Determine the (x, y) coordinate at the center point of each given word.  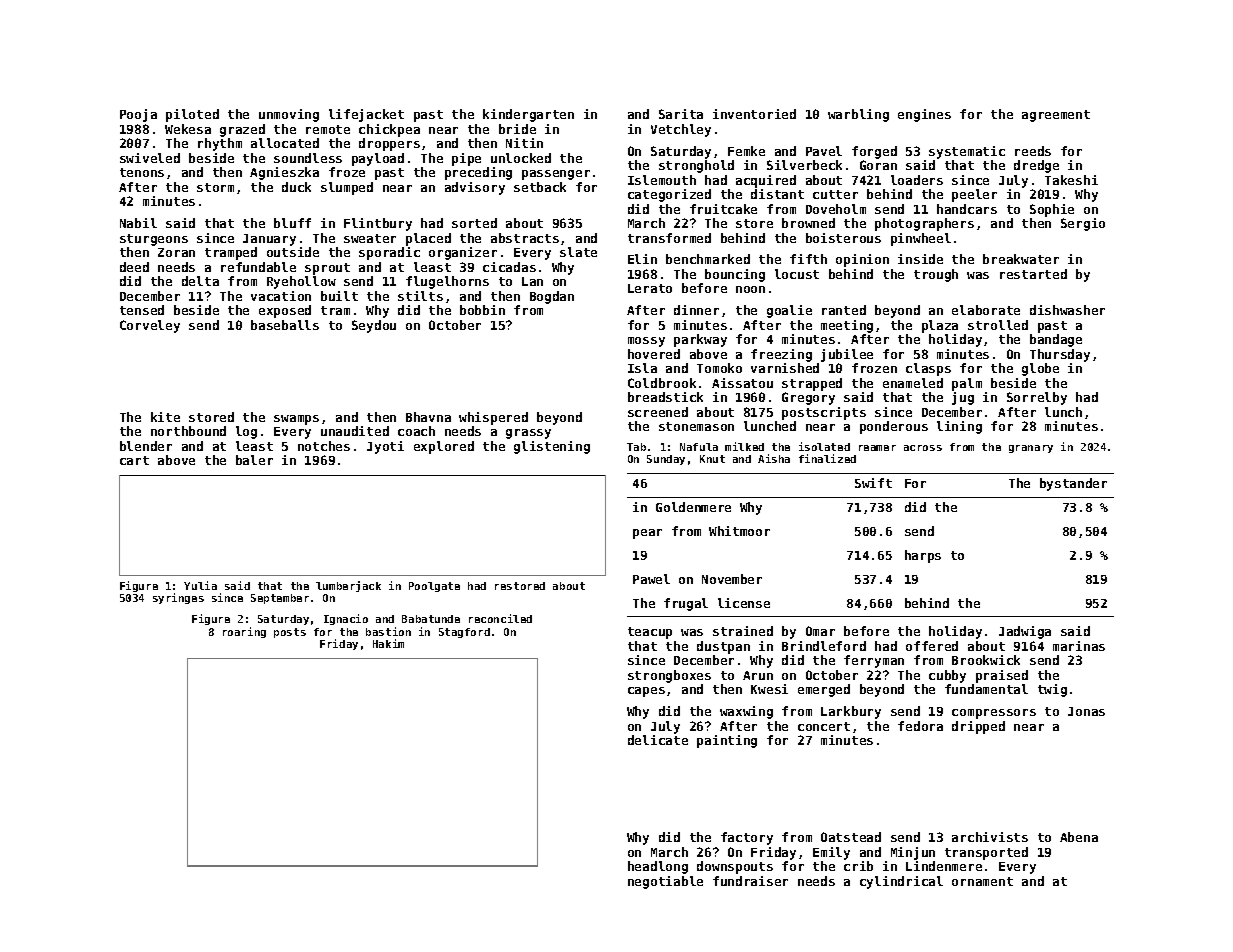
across (923, 448)
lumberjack (348, 586)
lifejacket (366, 115)
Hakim (388, 643)
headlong (658, 867)
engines (924, 115)
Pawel (651, 579)
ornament (982, 881)
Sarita (681, 114)
